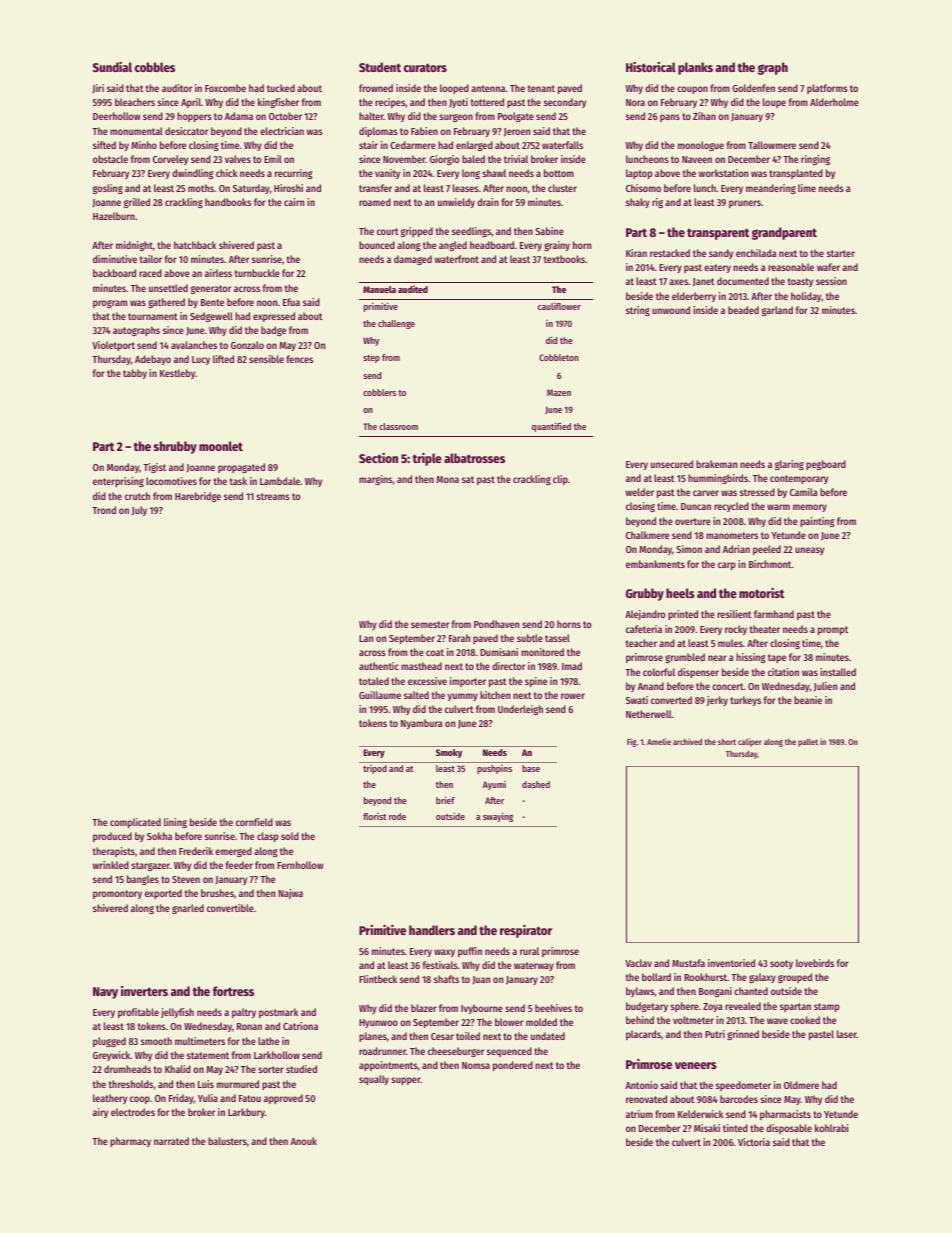  Describe the element at coordinates (135, 374) in the page. I see `tabby` at that location.
